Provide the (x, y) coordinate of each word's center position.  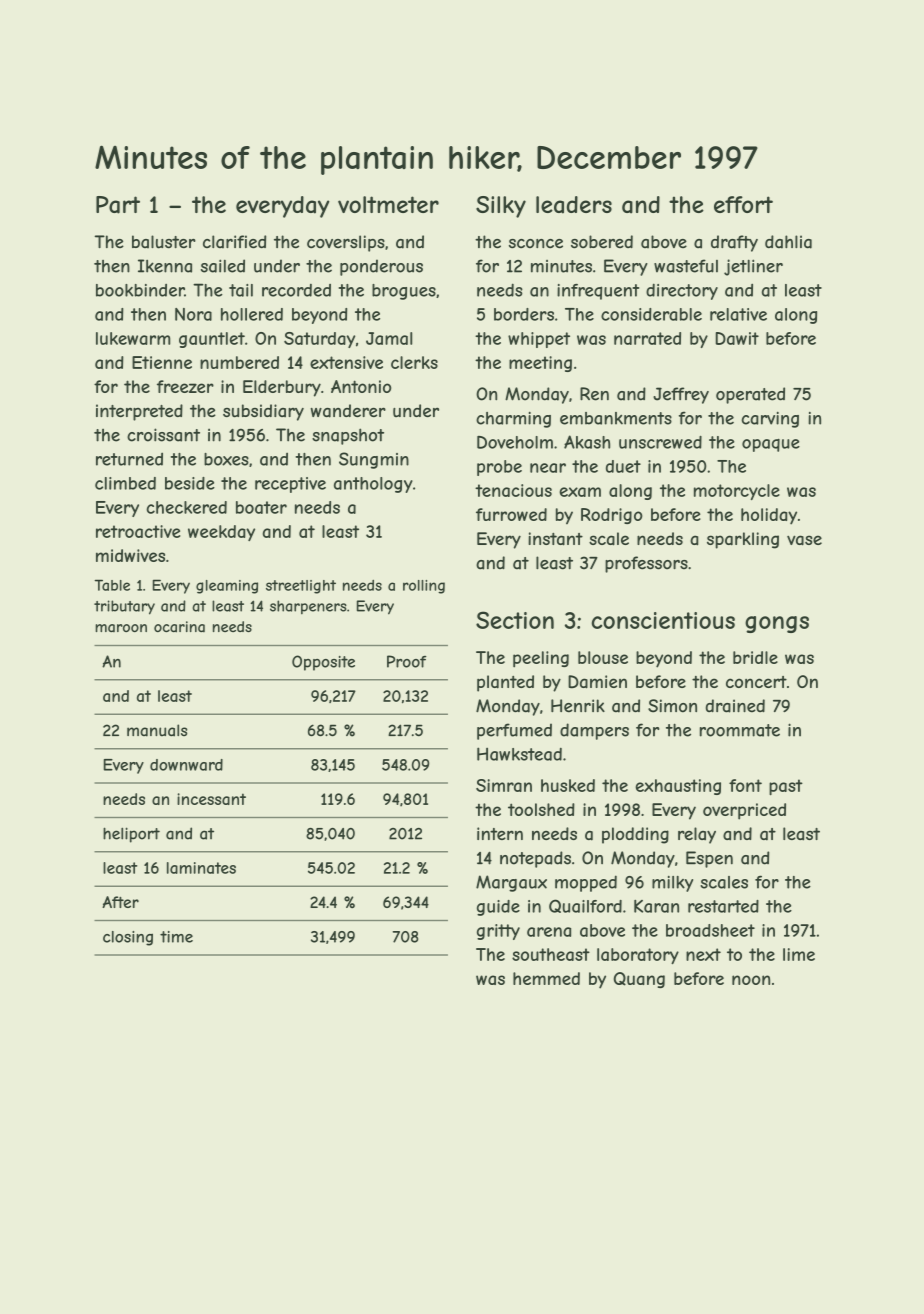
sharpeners (308, 607)
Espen (709, 859)
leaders (574, 205)
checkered (187, 507)
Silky (501, 207)
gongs (777, 624)
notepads (535, 859)
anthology (373, 485)
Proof (406, 661)
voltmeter (388, 204)
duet (623, 466)
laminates (201, 868)
